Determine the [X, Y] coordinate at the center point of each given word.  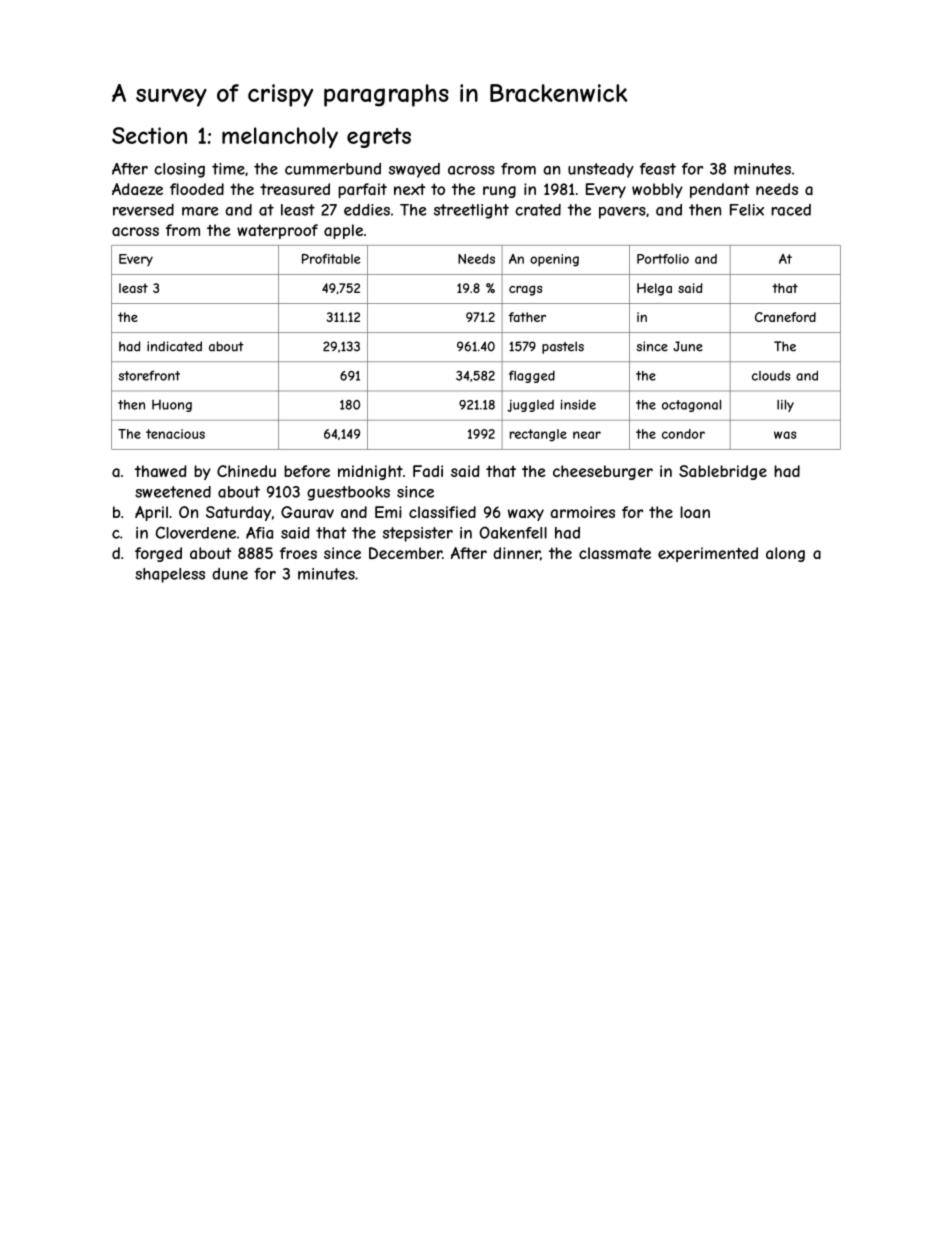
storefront [149, 375]
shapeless [170, 575]
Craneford [785, 317]
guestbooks [348, 493]
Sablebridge [723, 472]
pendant [720, 190]
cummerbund [333, 169]
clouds [771, 376]
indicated [174, 346]
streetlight [471, 211]
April [151, 513]
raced [791, 210]
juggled [530, 405]
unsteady [601, 170]
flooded [197, 189]
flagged [532, 376]
